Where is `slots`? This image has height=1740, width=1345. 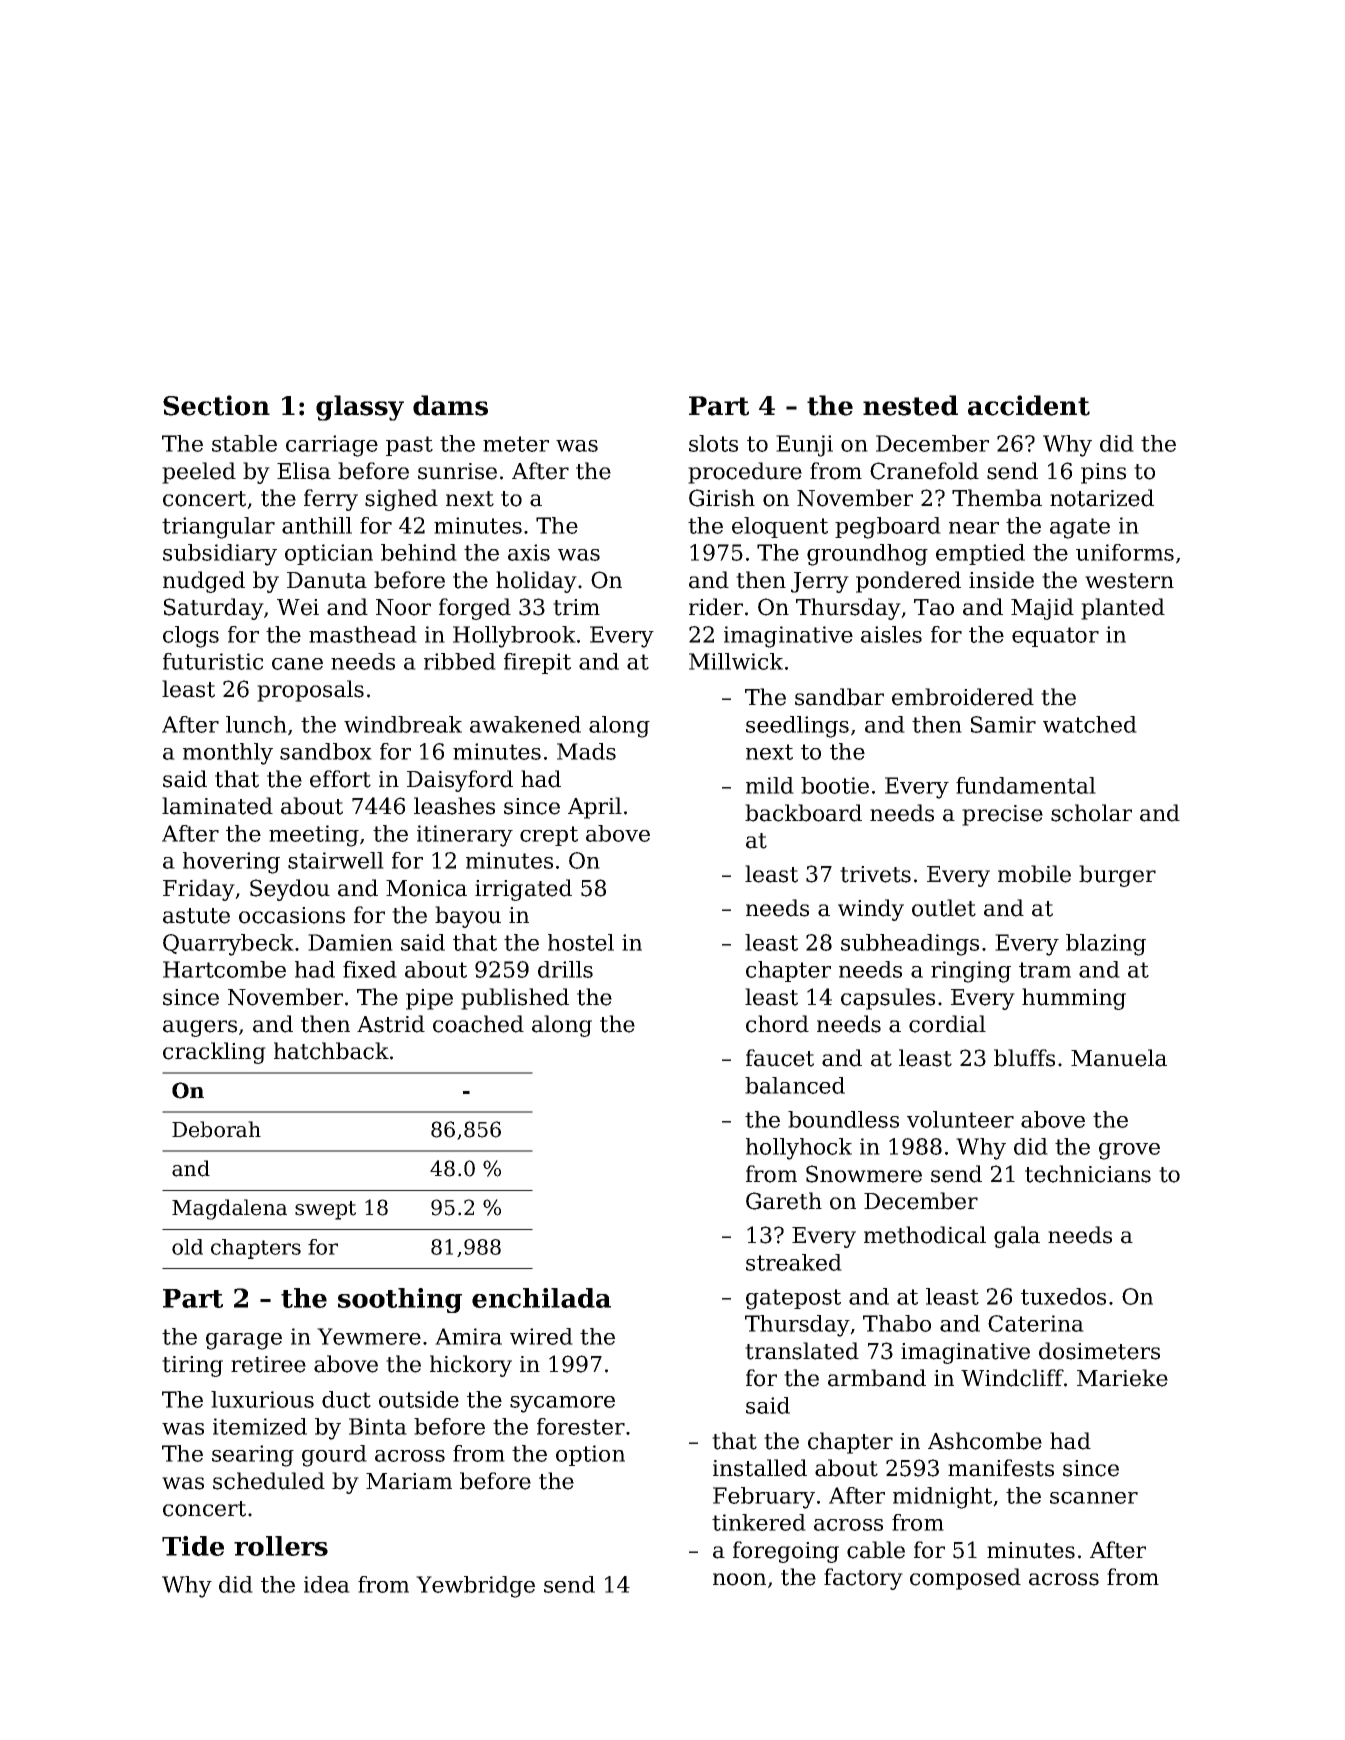 slots is located at coordinates (713, 443).
